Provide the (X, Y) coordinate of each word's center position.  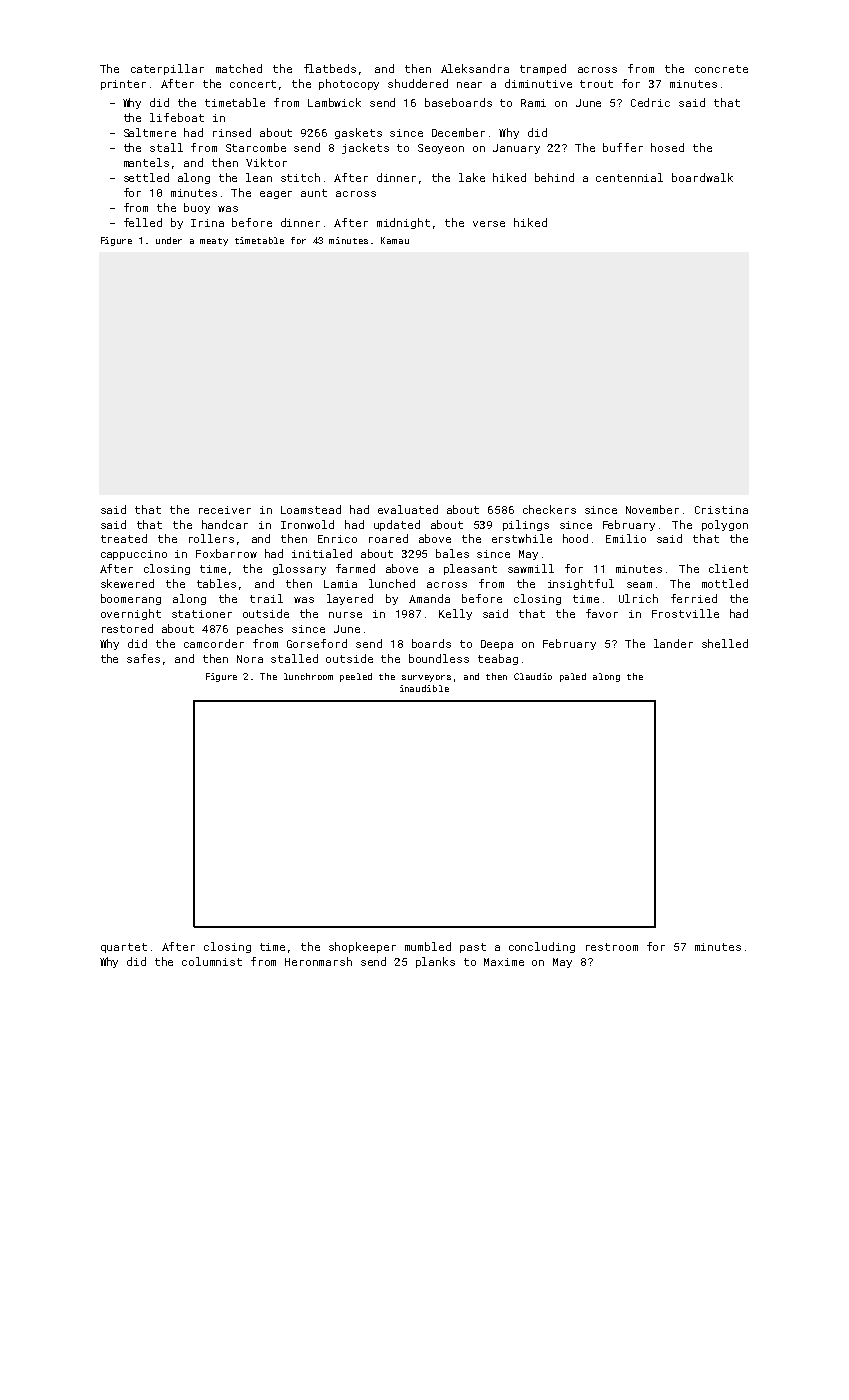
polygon (725, 525)
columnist (212, 961)
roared (388, 538)
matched (239, 68)
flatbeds (330, 68)
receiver (225, 510)
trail (266, 598)
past (473, 948)
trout (596, 84)
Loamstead (311, 509)
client (728, 568)
